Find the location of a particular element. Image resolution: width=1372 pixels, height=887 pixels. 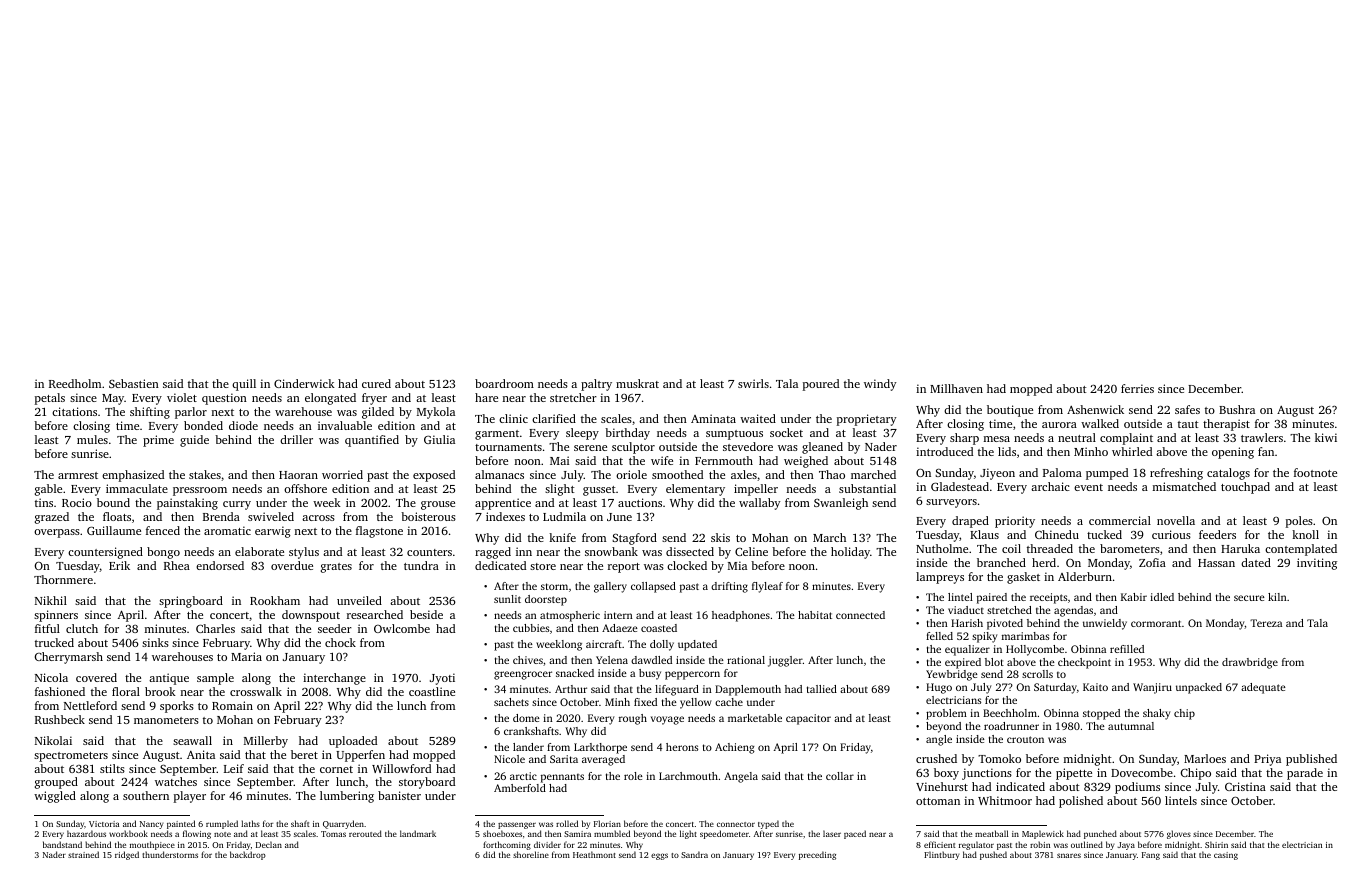

expired is located at coordinates (963, 663).
